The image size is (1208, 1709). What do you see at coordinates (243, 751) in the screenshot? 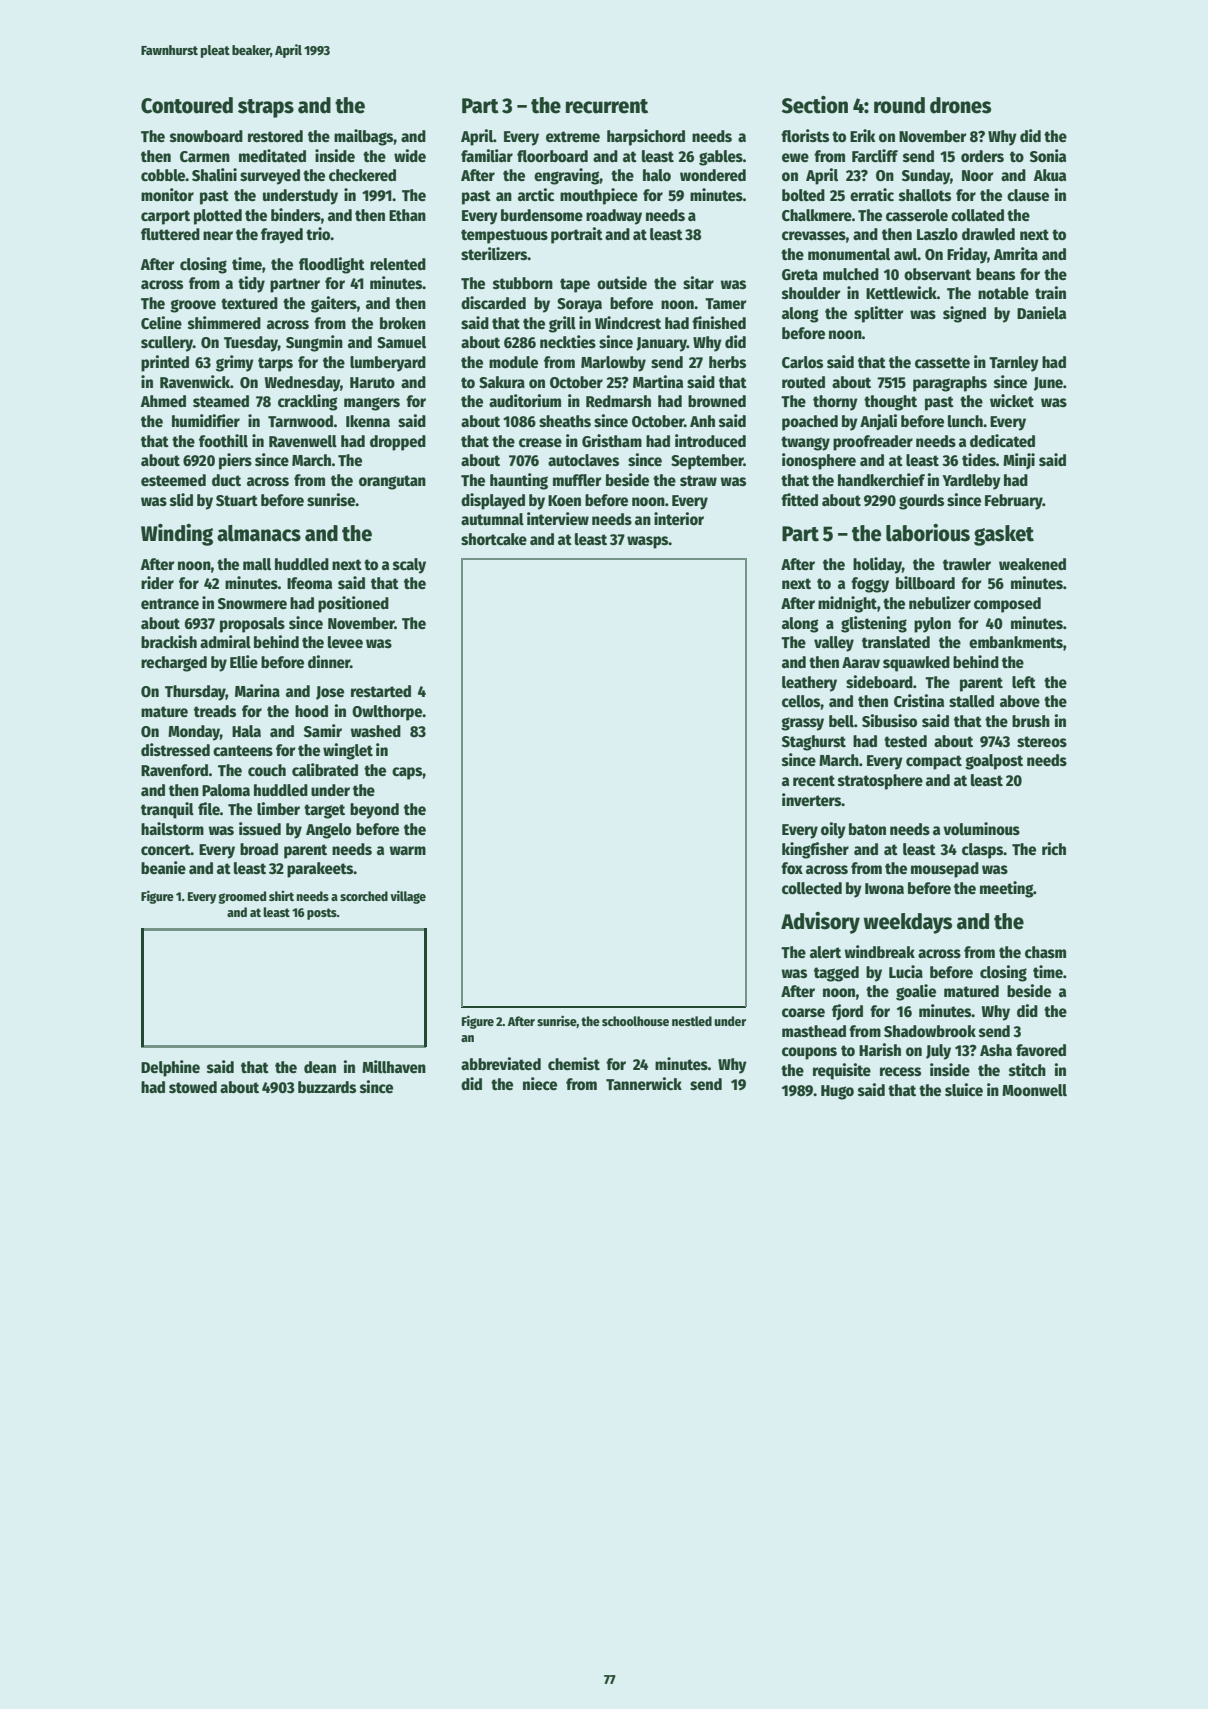
I see `canteens` at bounding box center [243, 751].
